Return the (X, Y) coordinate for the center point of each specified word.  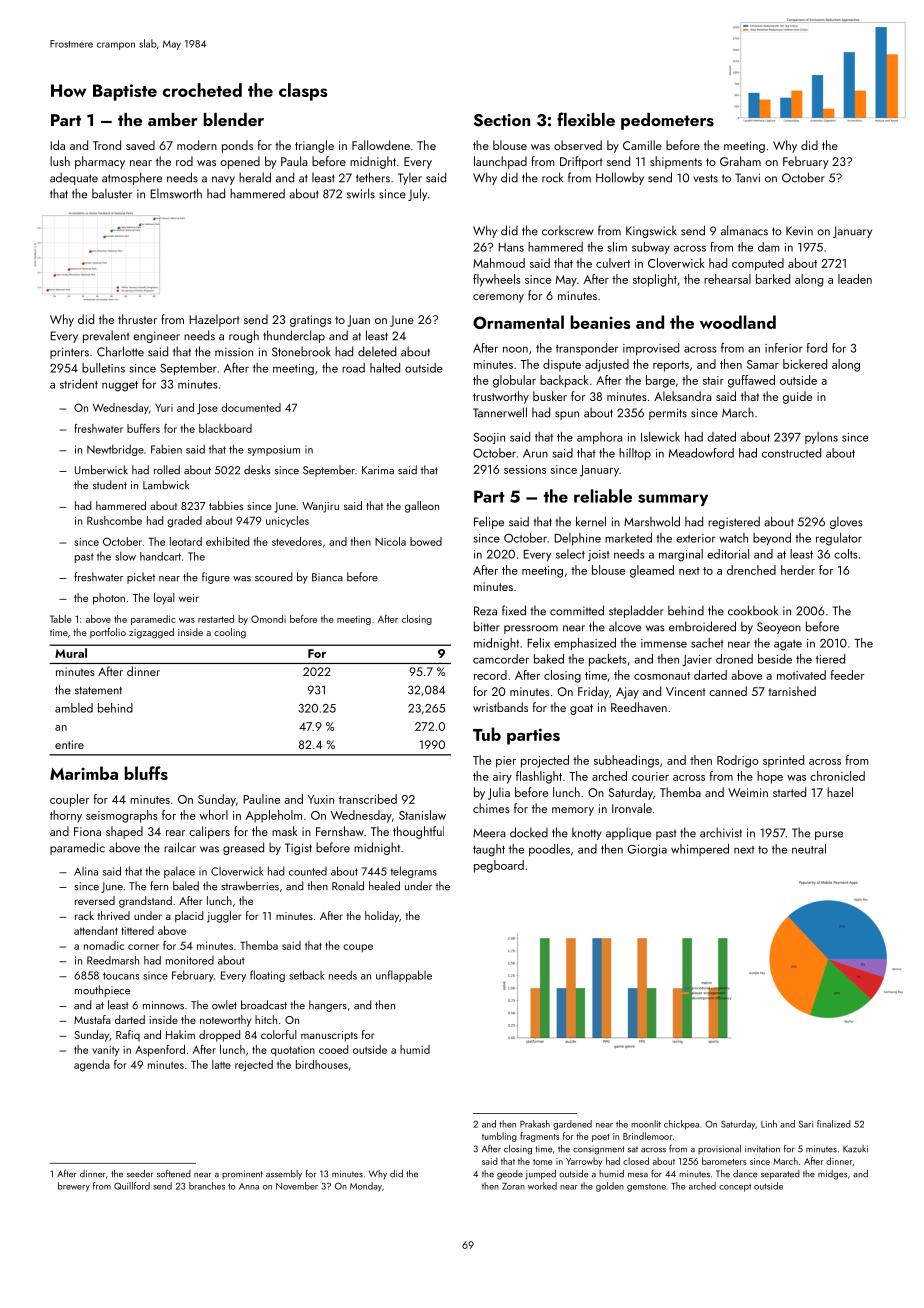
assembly (284, 1174)
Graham (740, 161)
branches (207, 1186)
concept (735, 1188)
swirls (361, 193)
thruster (137, 319)
